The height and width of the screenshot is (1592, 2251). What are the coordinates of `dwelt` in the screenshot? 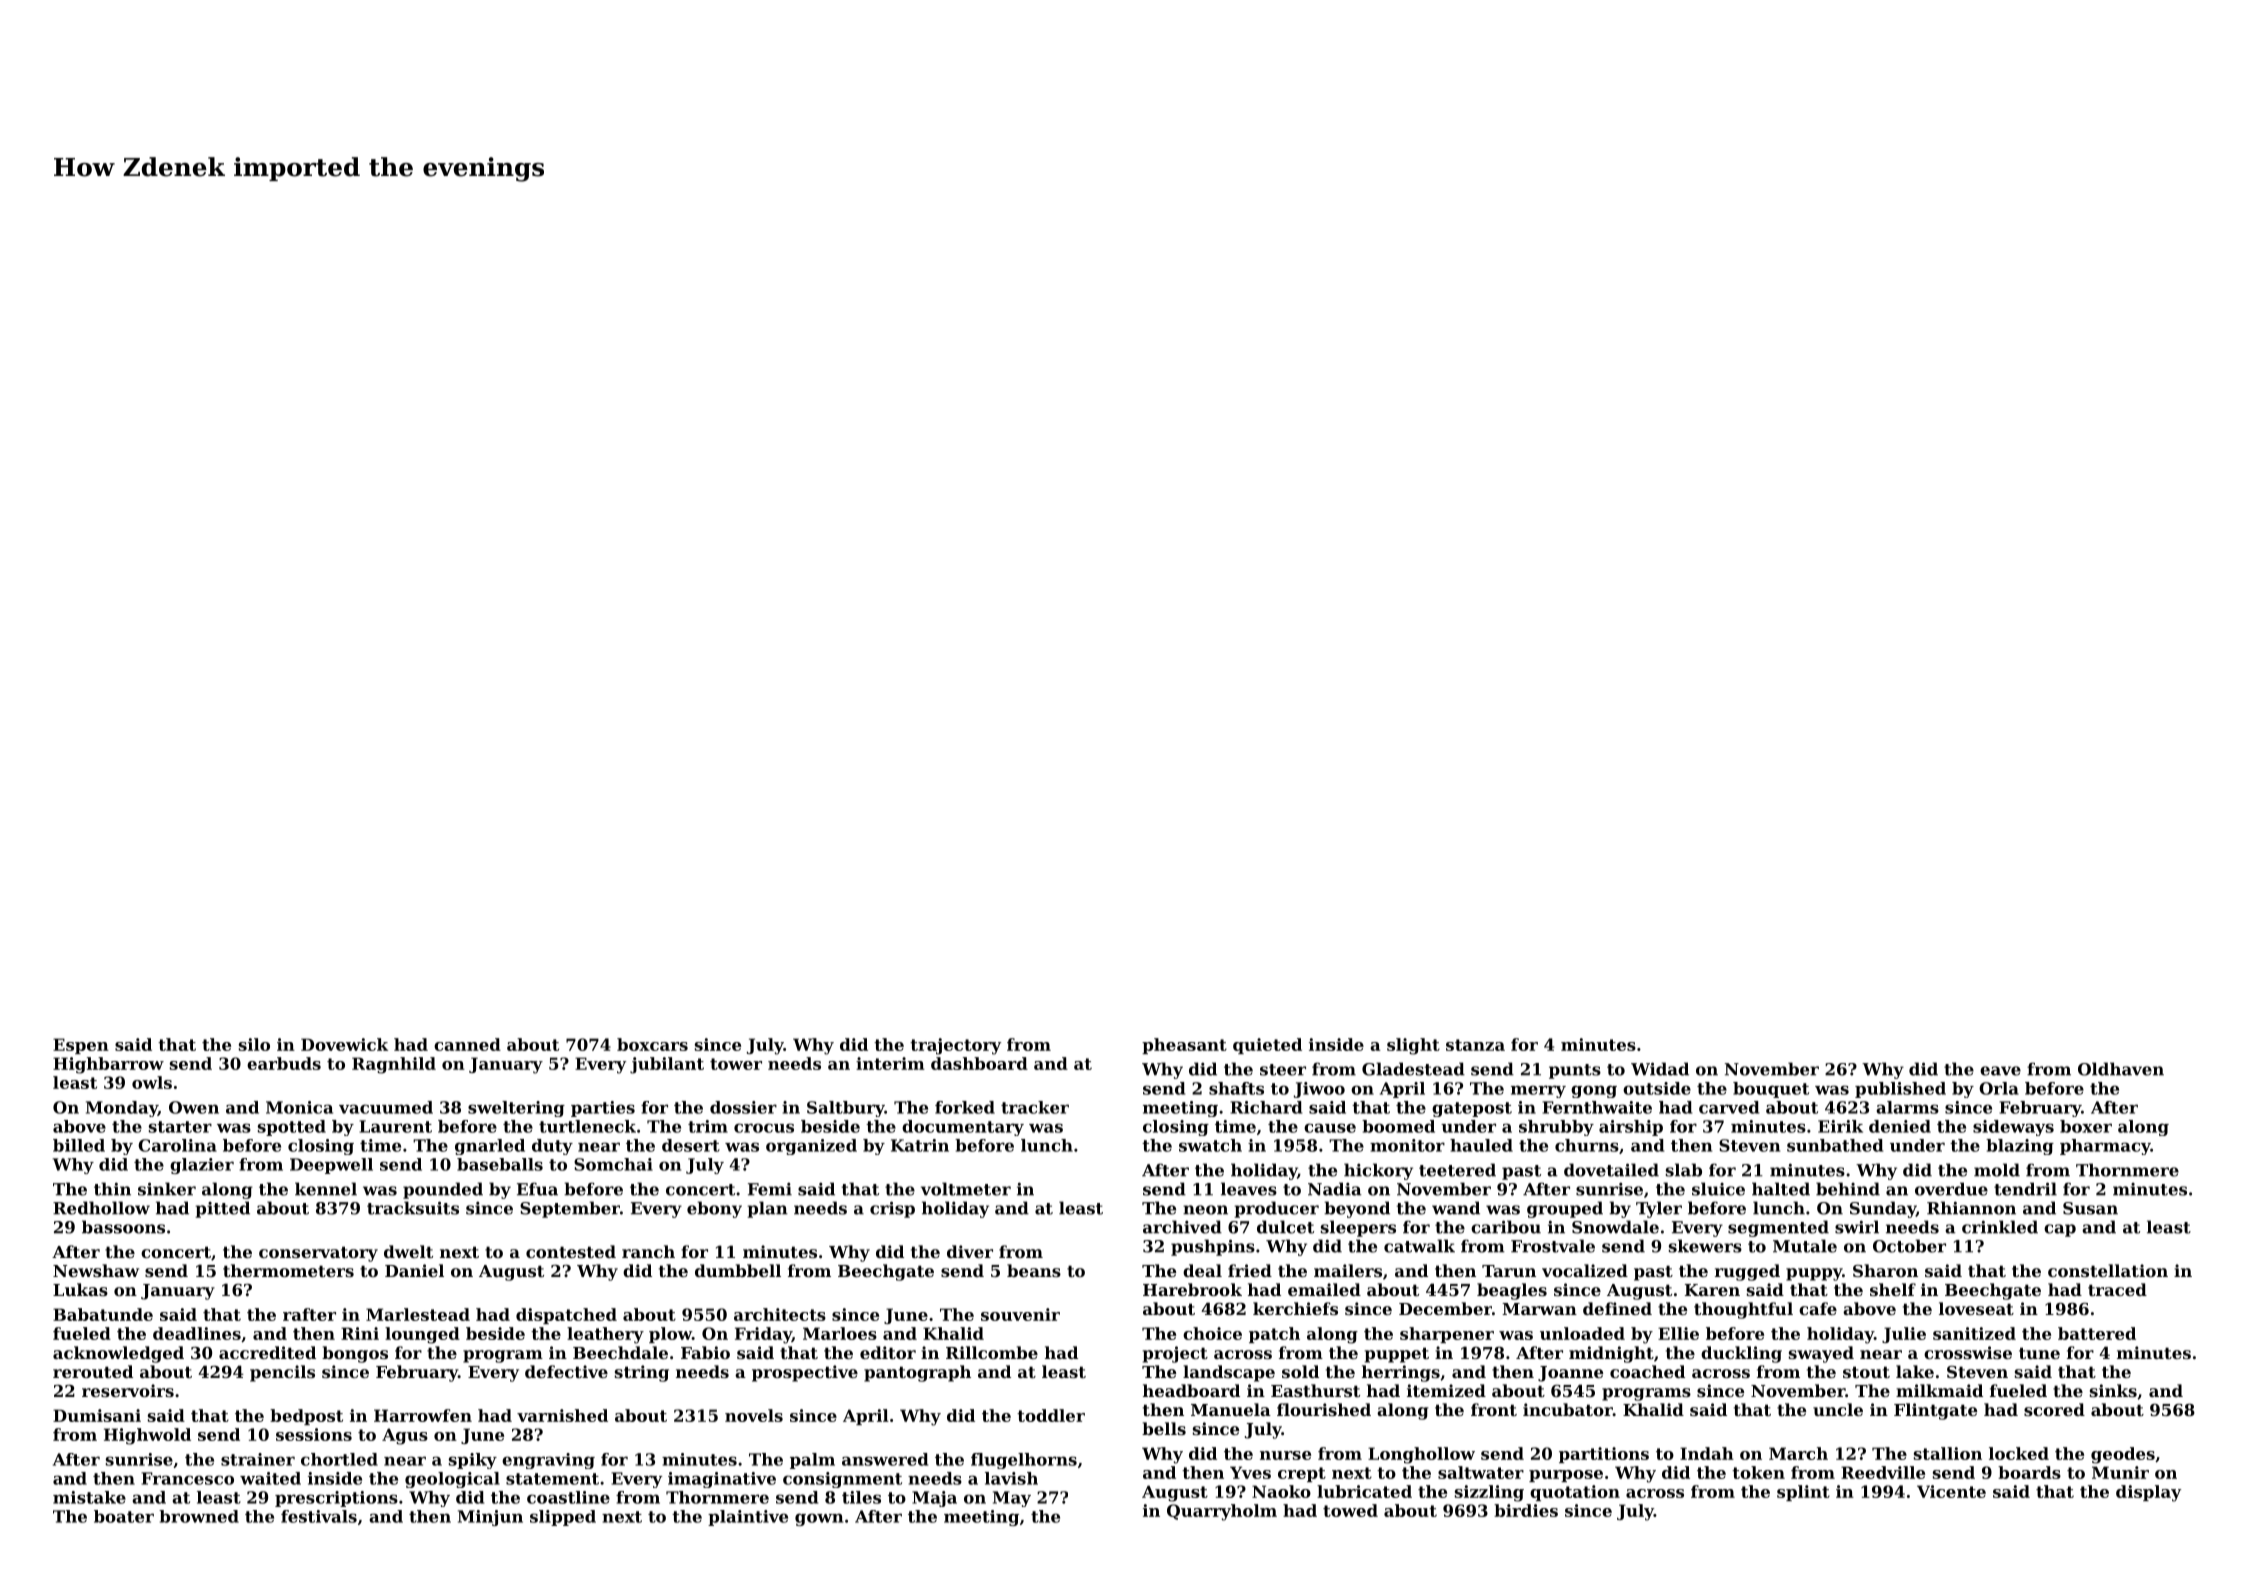 It's located at (408, 1251).
